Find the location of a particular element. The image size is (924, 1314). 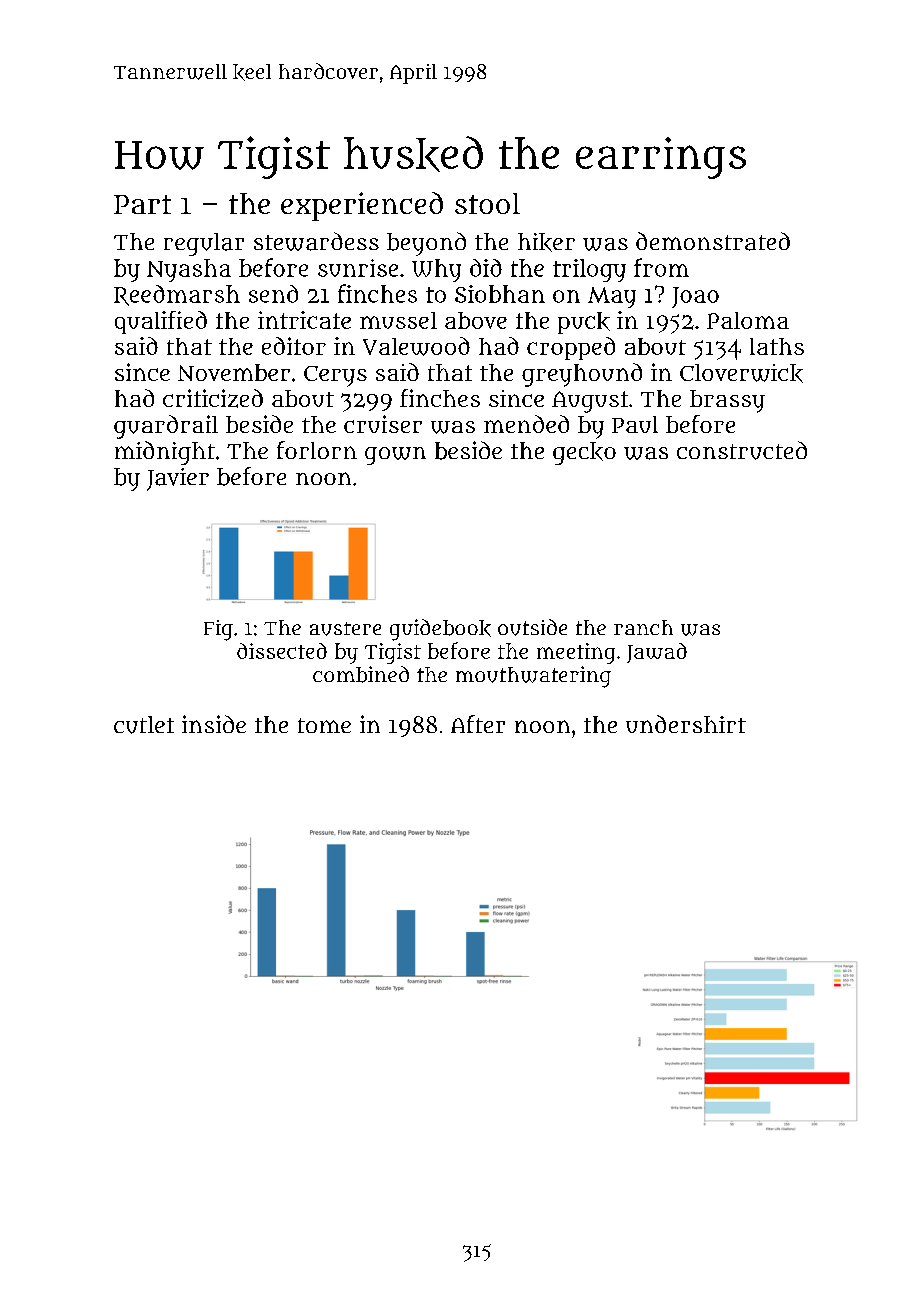

Paul is located at coordinates (635, 424).
